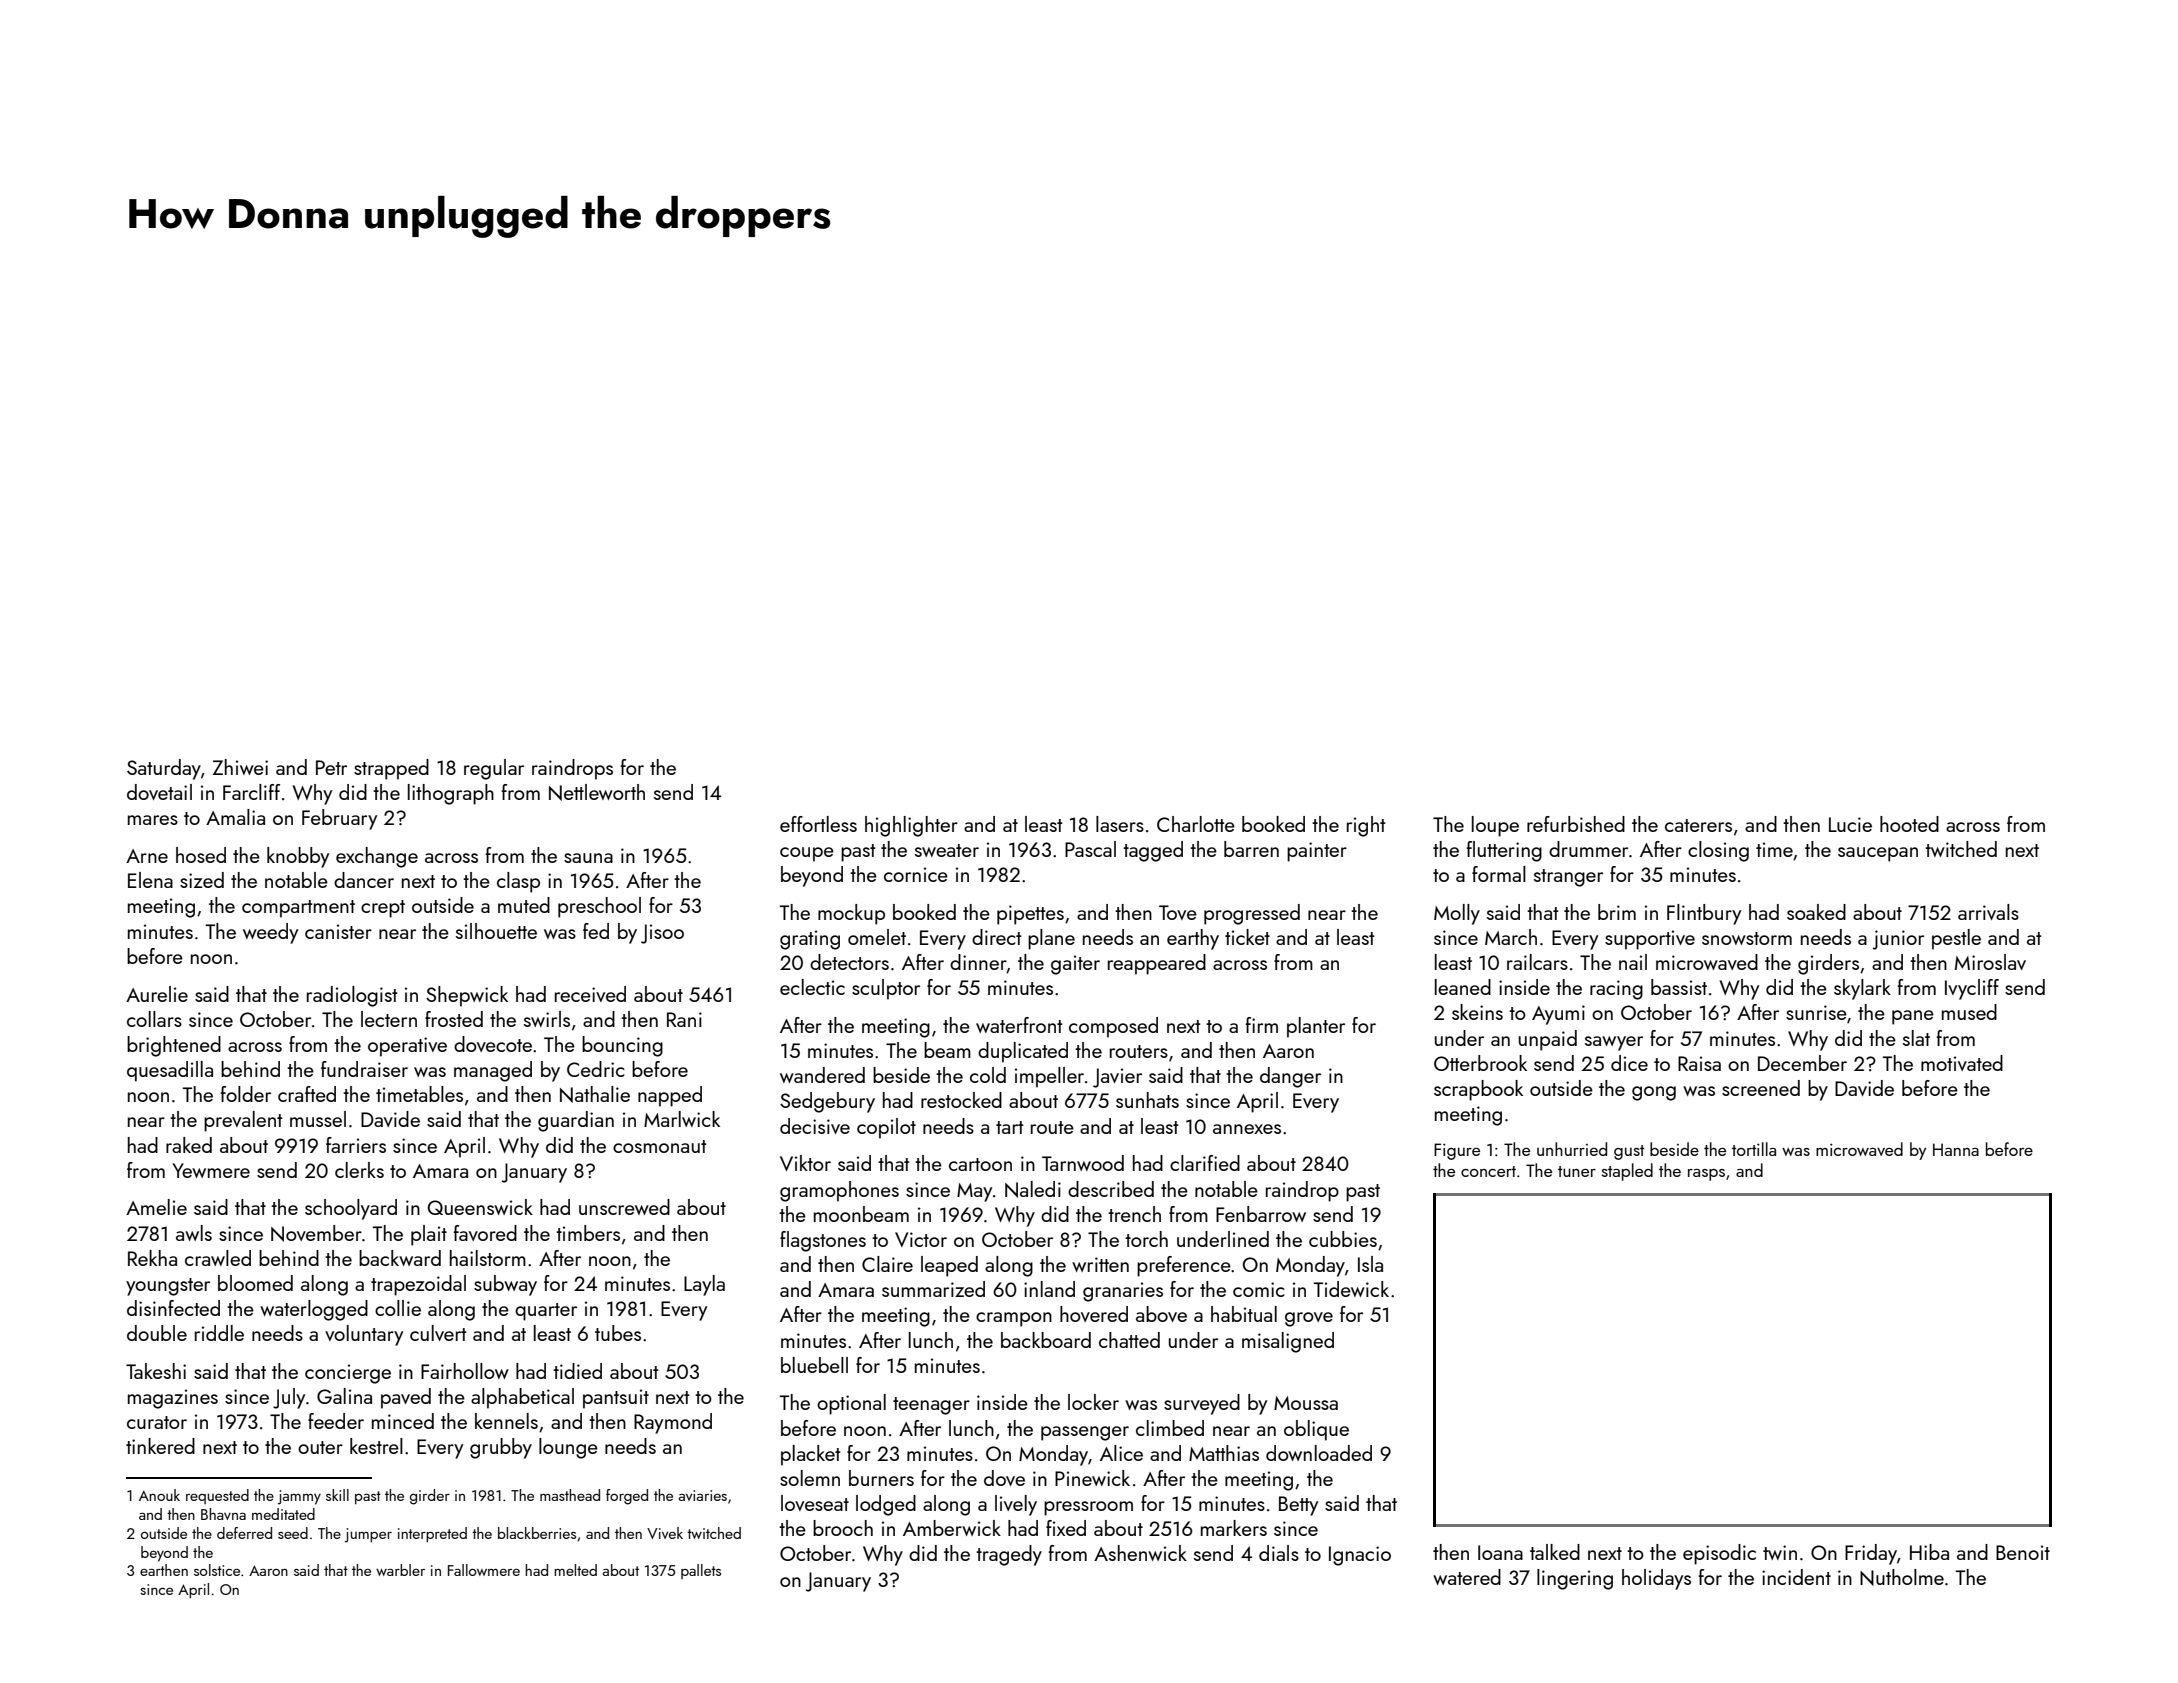  Describe the element at coordinates (949, 1266) in the screenshot. I see `leaped` at that location.
